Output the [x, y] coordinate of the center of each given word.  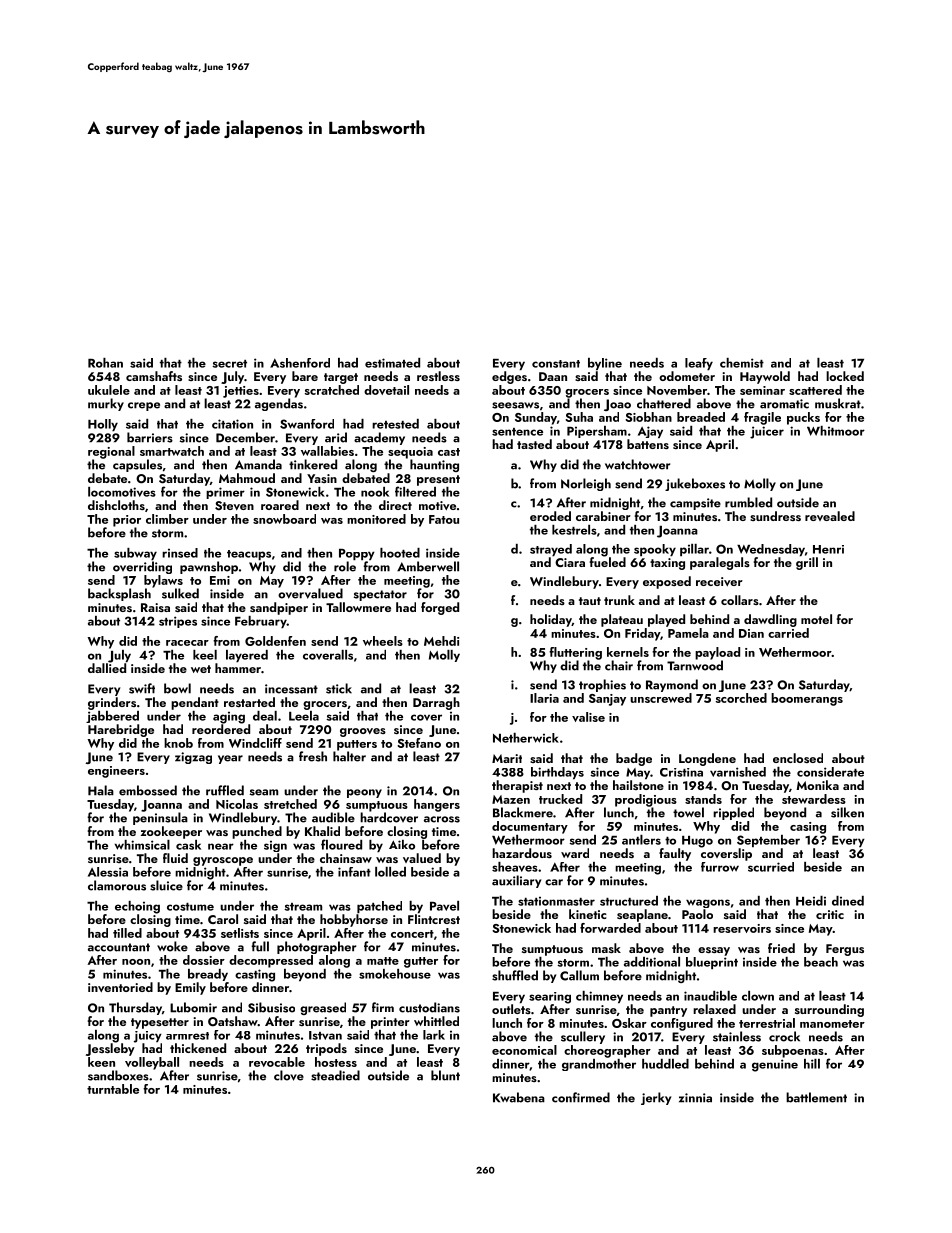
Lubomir [193, 1007]
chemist [742, 363]
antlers [641, 840]
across [442, 819]
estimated [392, 363]
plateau [622, 620]
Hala [101, 790]
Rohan [105, 363]
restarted [249, 702]
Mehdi [441, 641]
